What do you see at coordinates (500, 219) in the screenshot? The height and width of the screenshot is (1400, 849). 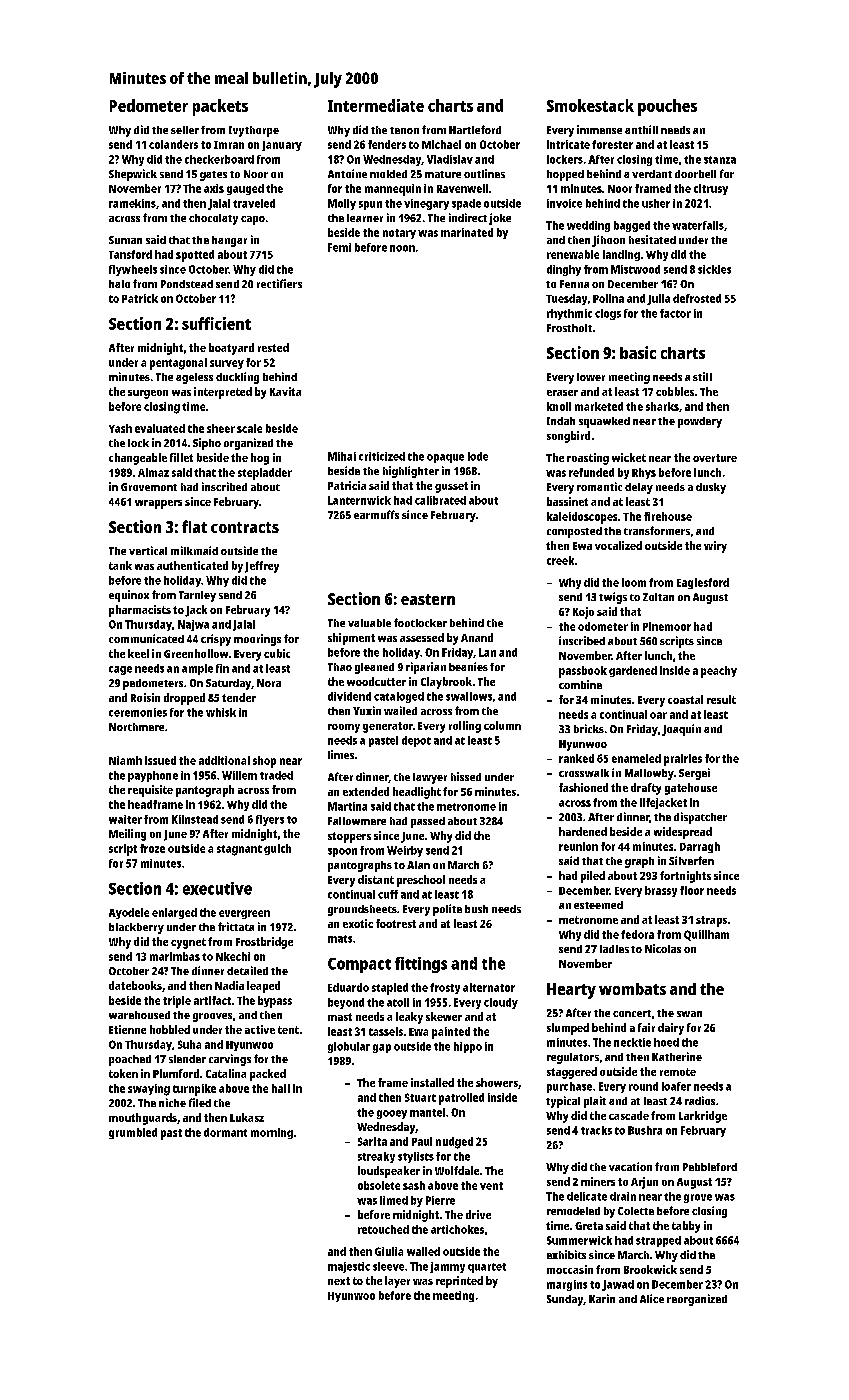 I see `joke` at bounding box center [500, 219].
